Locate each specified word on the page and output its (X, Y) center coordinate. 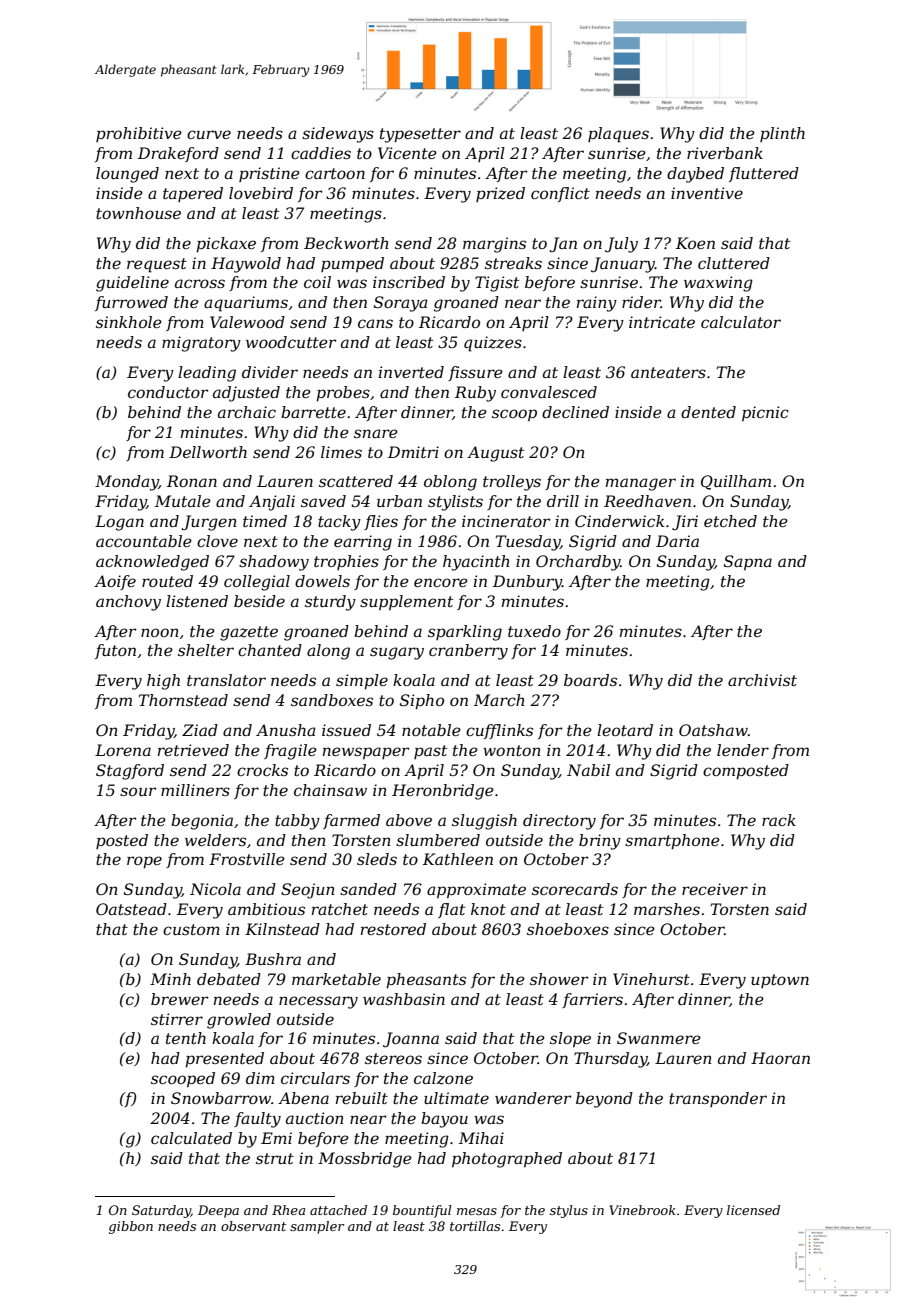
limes (341, 452)
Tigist (497, 284)
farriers (592, 1000)
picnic (765, 414)
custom (191, 929)
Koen (695, 243)
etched (730, 521)
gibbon (131, 1227)
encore (441, 582)
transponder (718, 1099)
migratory (201, 344)
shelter (206, 650)
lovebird (261, 193)
